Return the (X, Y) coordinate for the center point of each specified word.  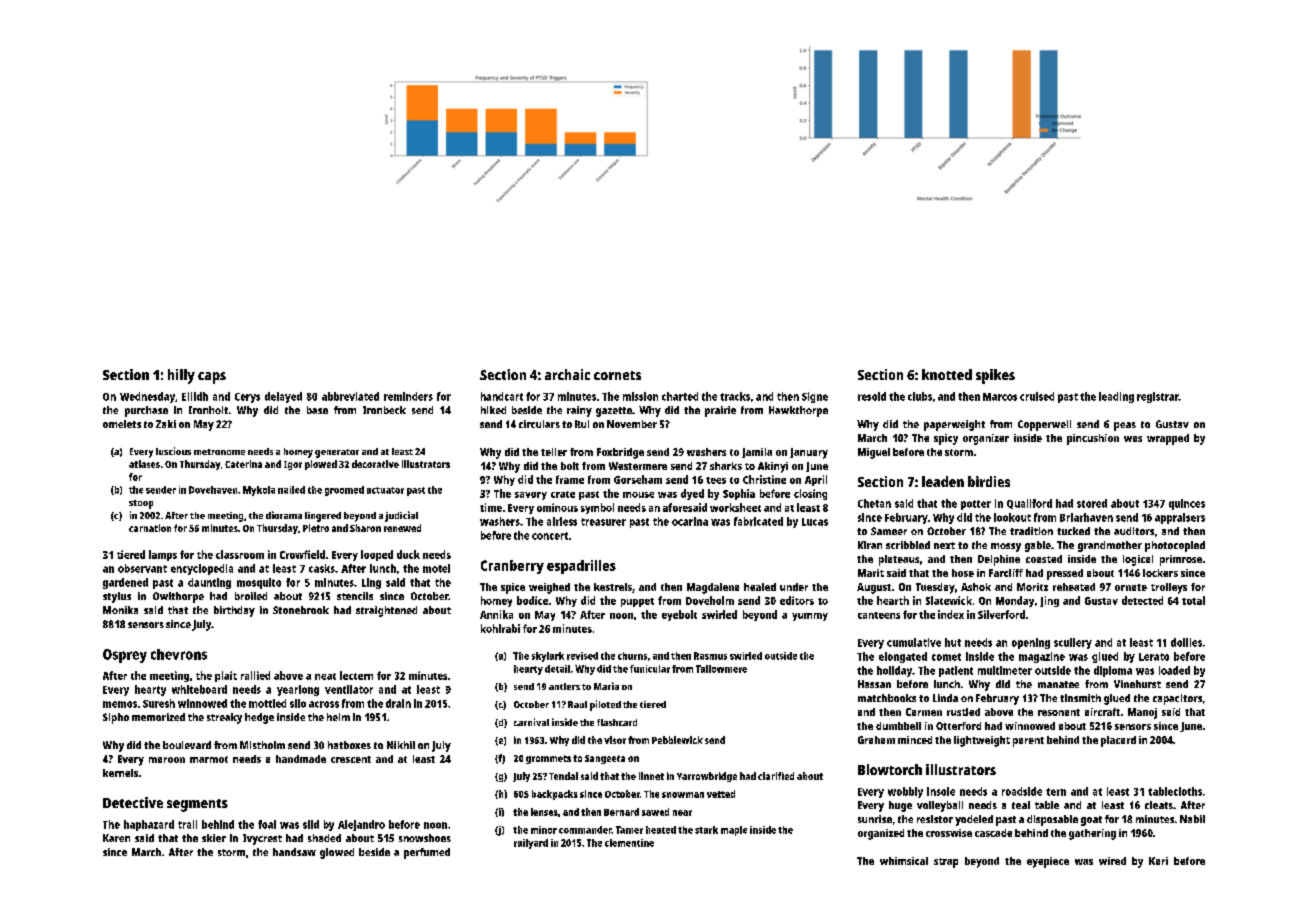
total (1193, 600)
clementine (629, 843)
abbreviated (350, 396)
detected (1142, 600)
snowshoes (425, 838)
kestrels (613, 587)
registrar (1158, 397)
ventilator (349, 689)
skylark (548, 657)
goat (1091, 821)
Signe (815, 397)
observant (142, 568)
